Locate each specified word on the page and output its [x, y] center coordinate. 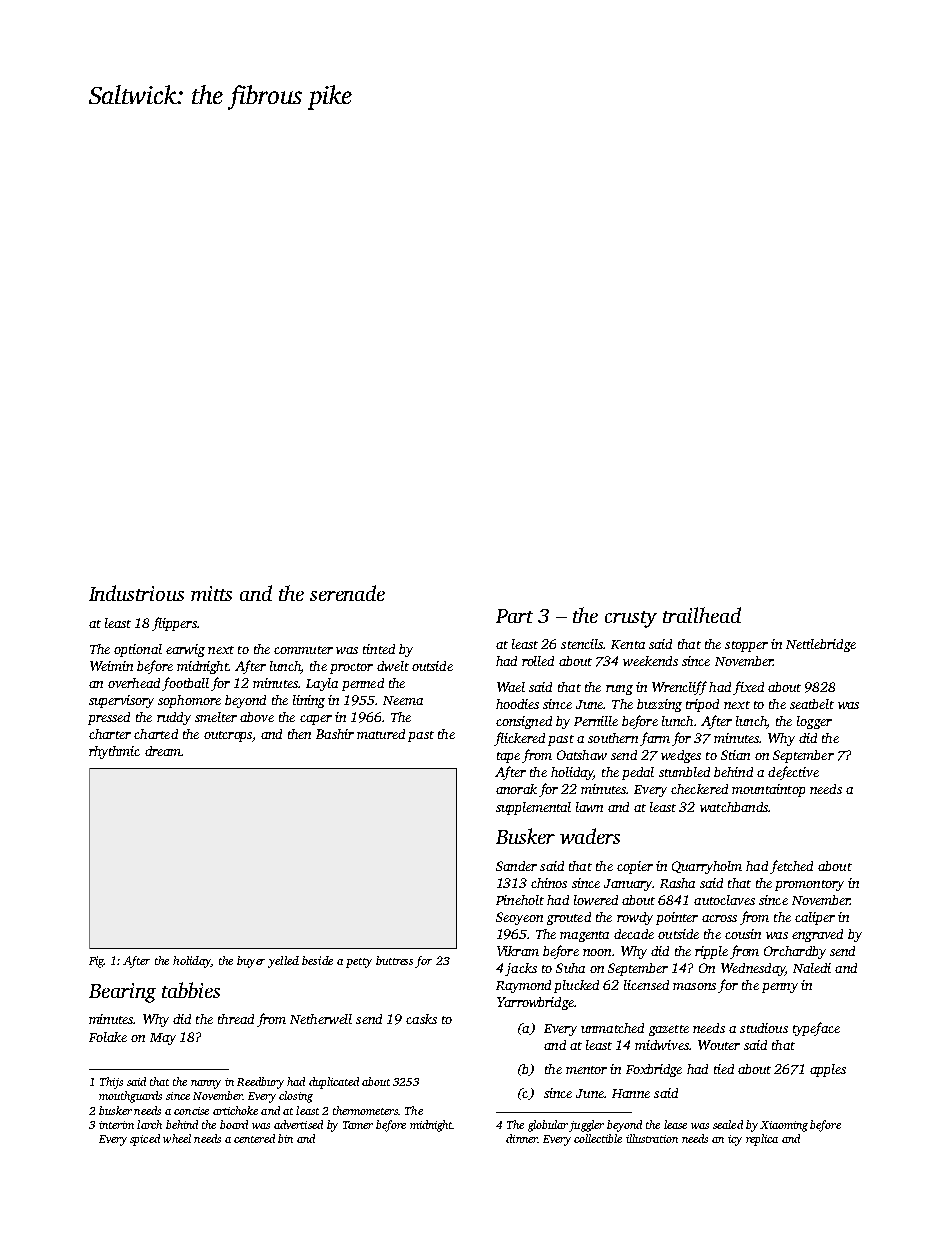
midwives [662, 1045]
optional [138, 650]
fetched [791, 867]
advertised [298, 1124]
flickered [519, 739]
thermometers [365, 1110]
